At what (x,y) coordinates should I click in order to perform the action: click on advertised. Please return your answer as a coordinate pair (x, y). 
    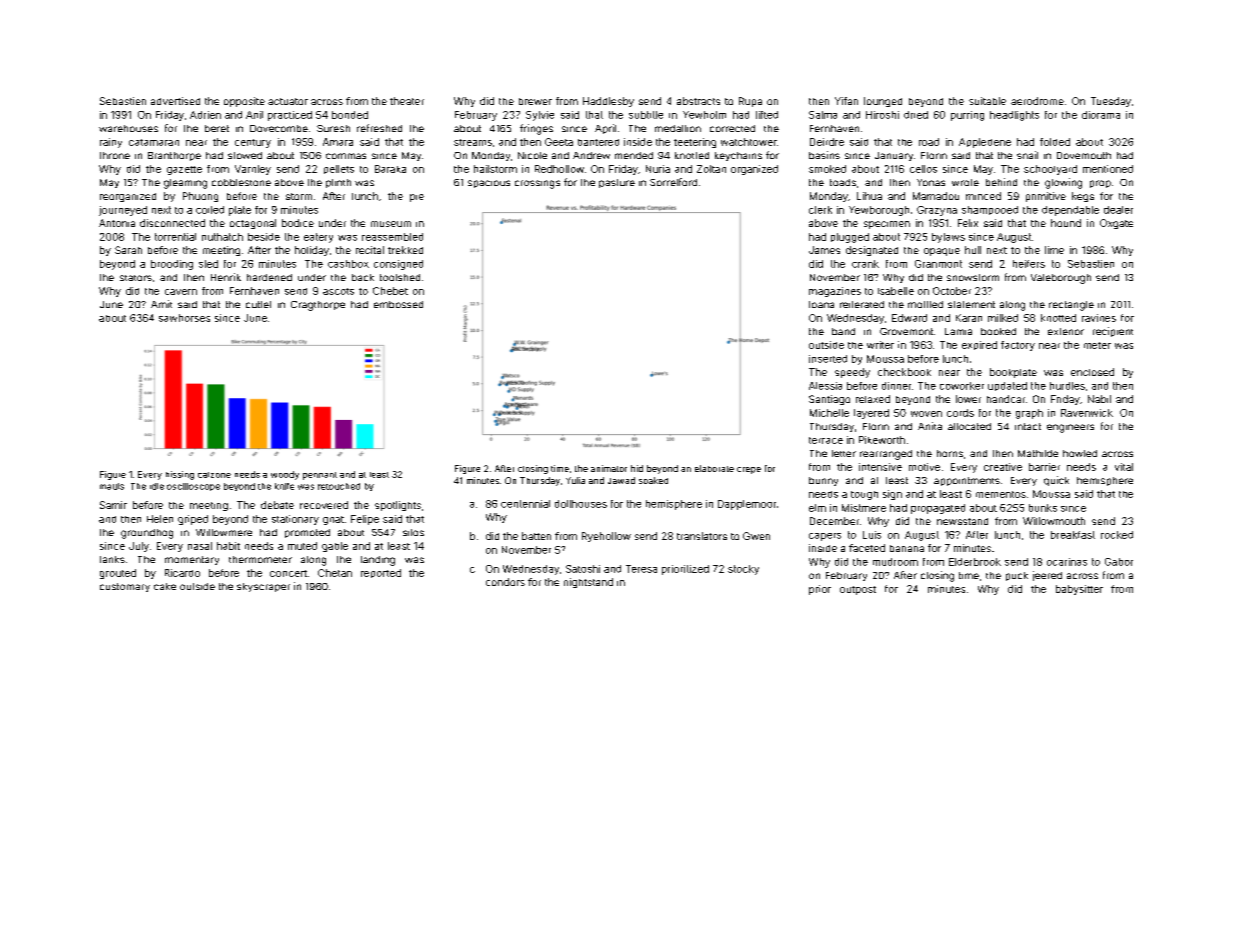
    Looking at the image, I should click on (175, 101).
